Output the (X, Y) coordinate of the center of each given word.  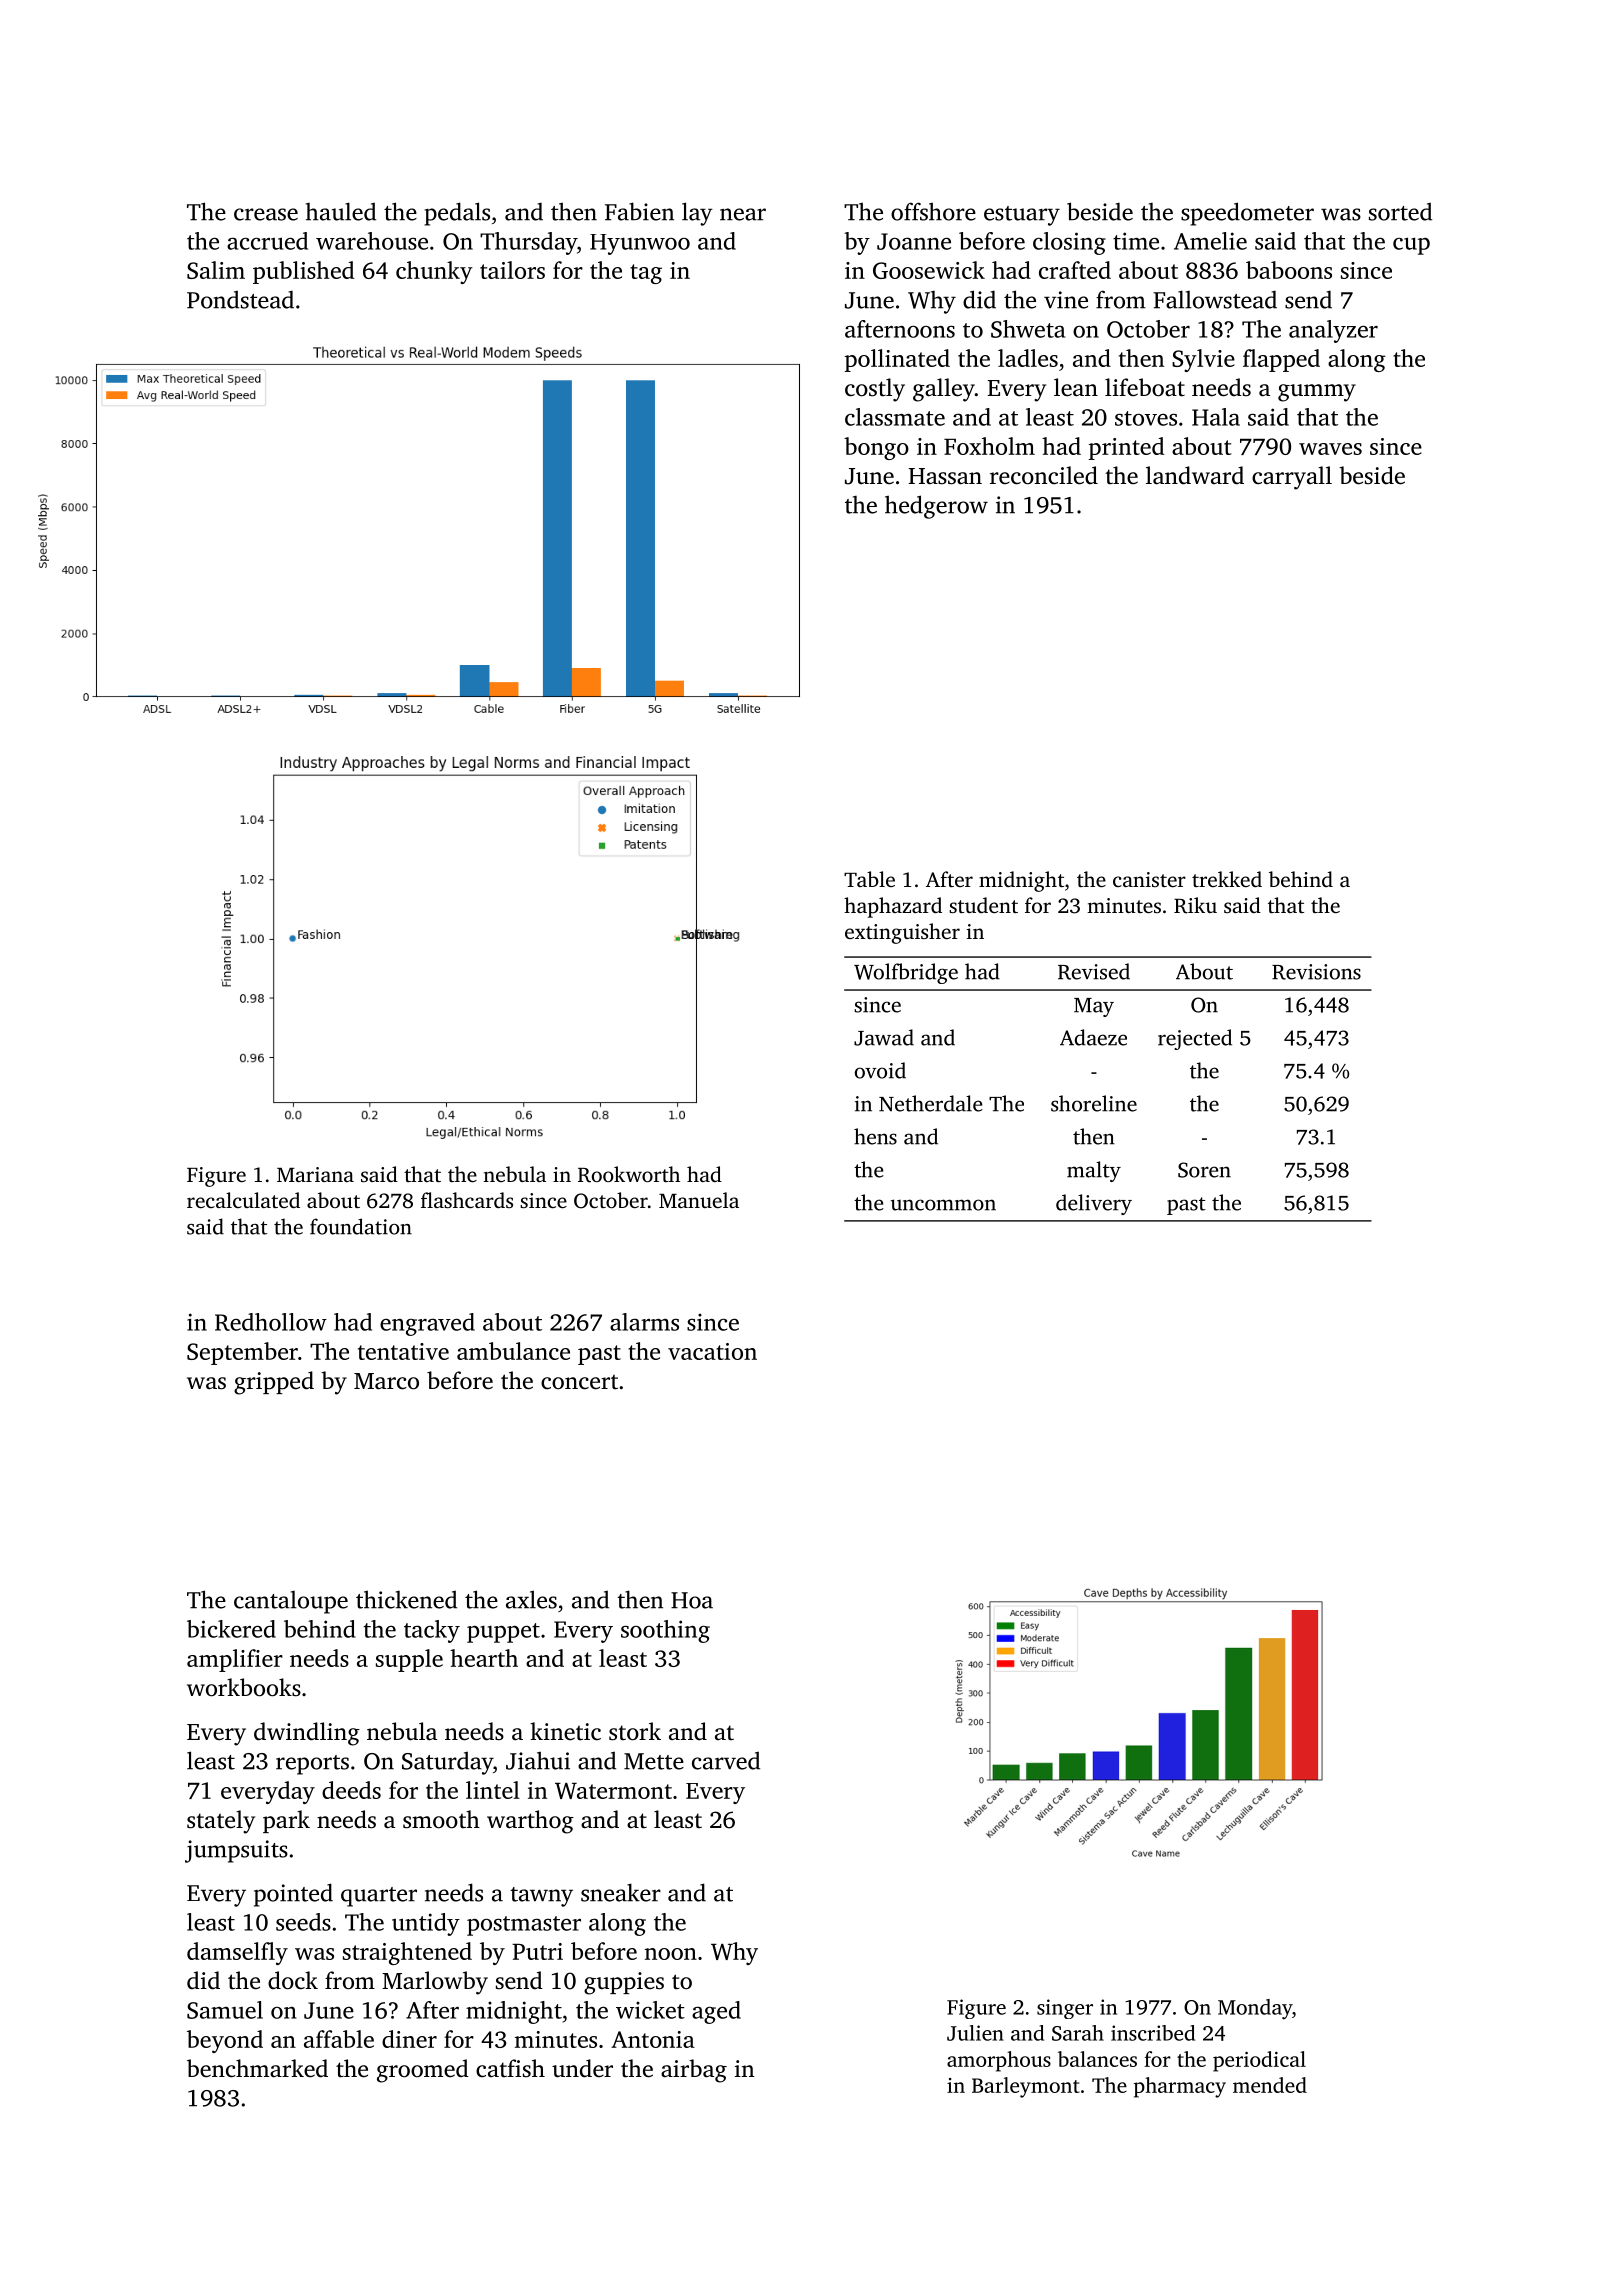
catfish (510, 2068)
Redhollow (271, 1322)
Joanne (914, 241)
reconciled (1044, 475)
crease (266, 214)
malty (1094, 1171)
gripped (274, 1383)
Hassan (945, 476)
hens (875, 1136)
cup (1411, 246)
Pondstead (240, 299)
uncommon (943, 1205)
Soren (1204, 1170)
